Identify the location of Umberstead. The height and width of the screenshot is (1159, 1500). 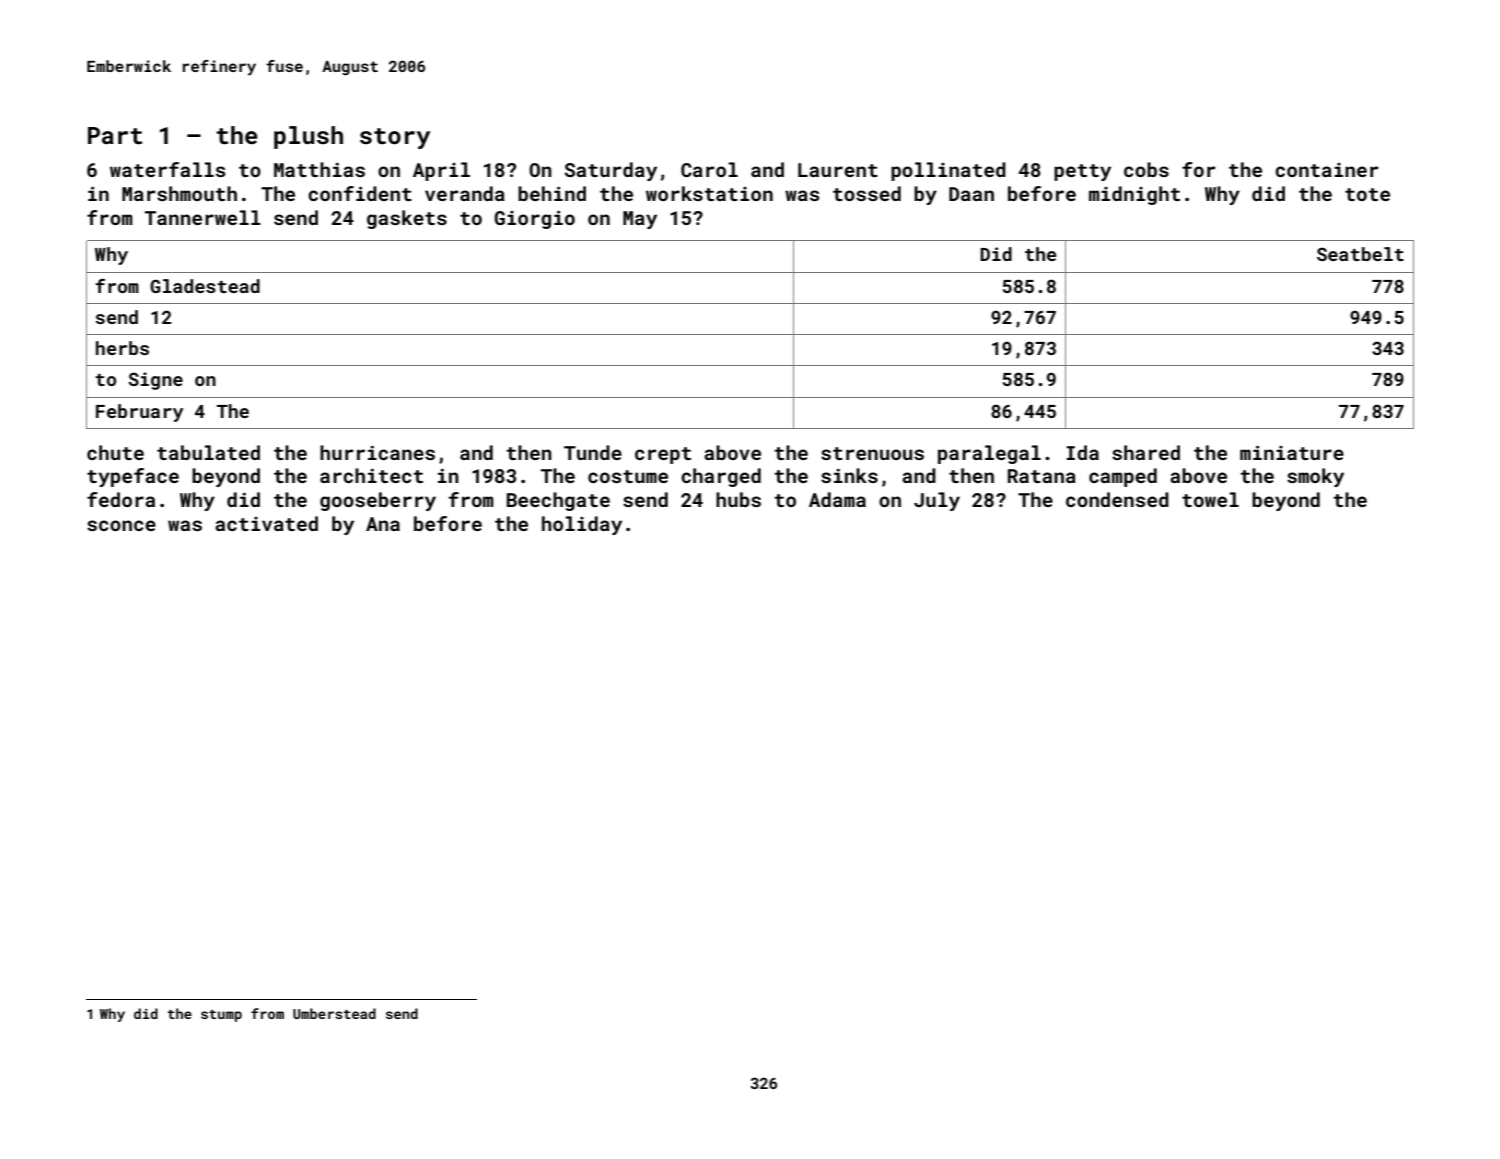
(334, 1013).
